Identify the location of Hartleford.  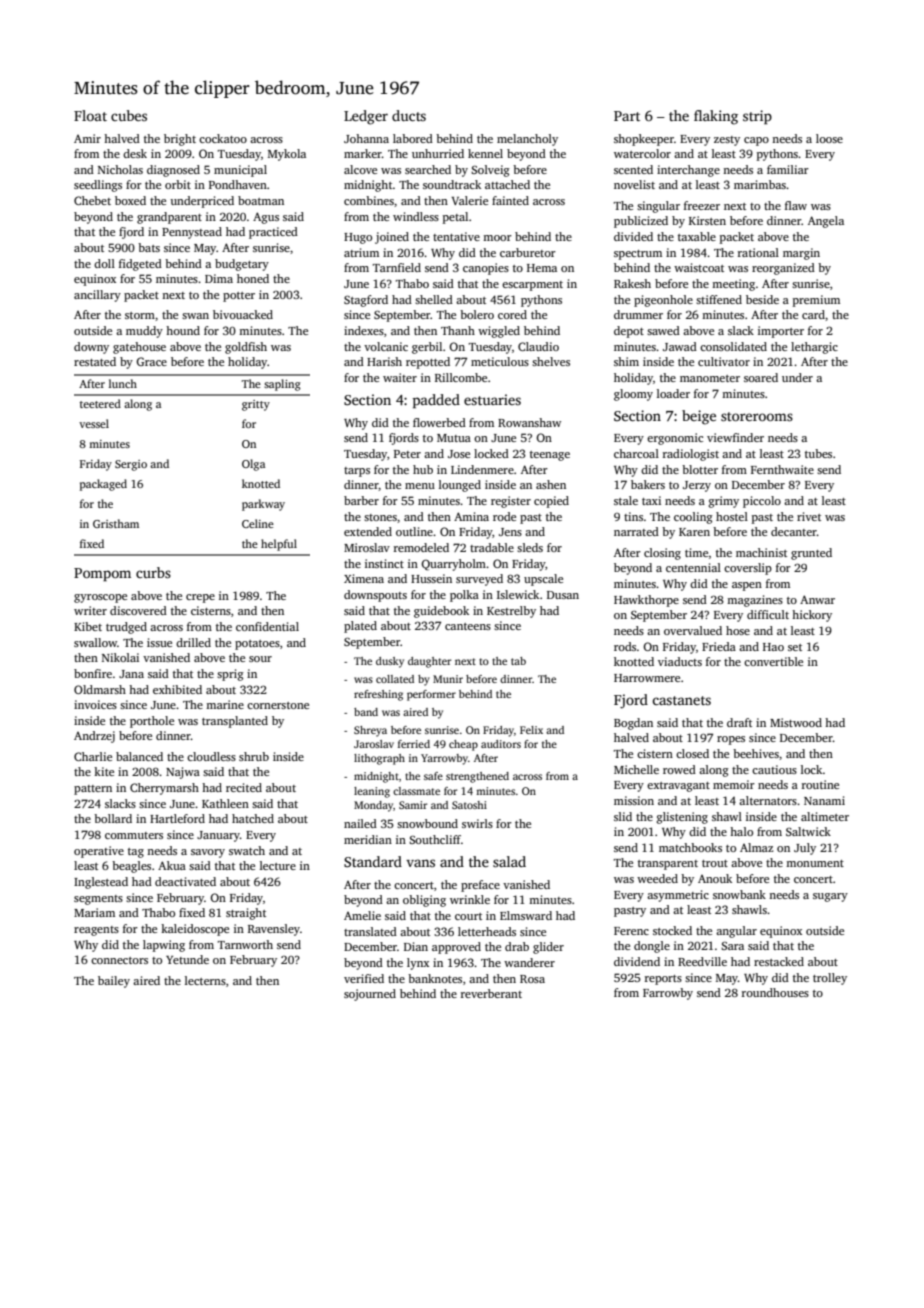
(177, 818).
